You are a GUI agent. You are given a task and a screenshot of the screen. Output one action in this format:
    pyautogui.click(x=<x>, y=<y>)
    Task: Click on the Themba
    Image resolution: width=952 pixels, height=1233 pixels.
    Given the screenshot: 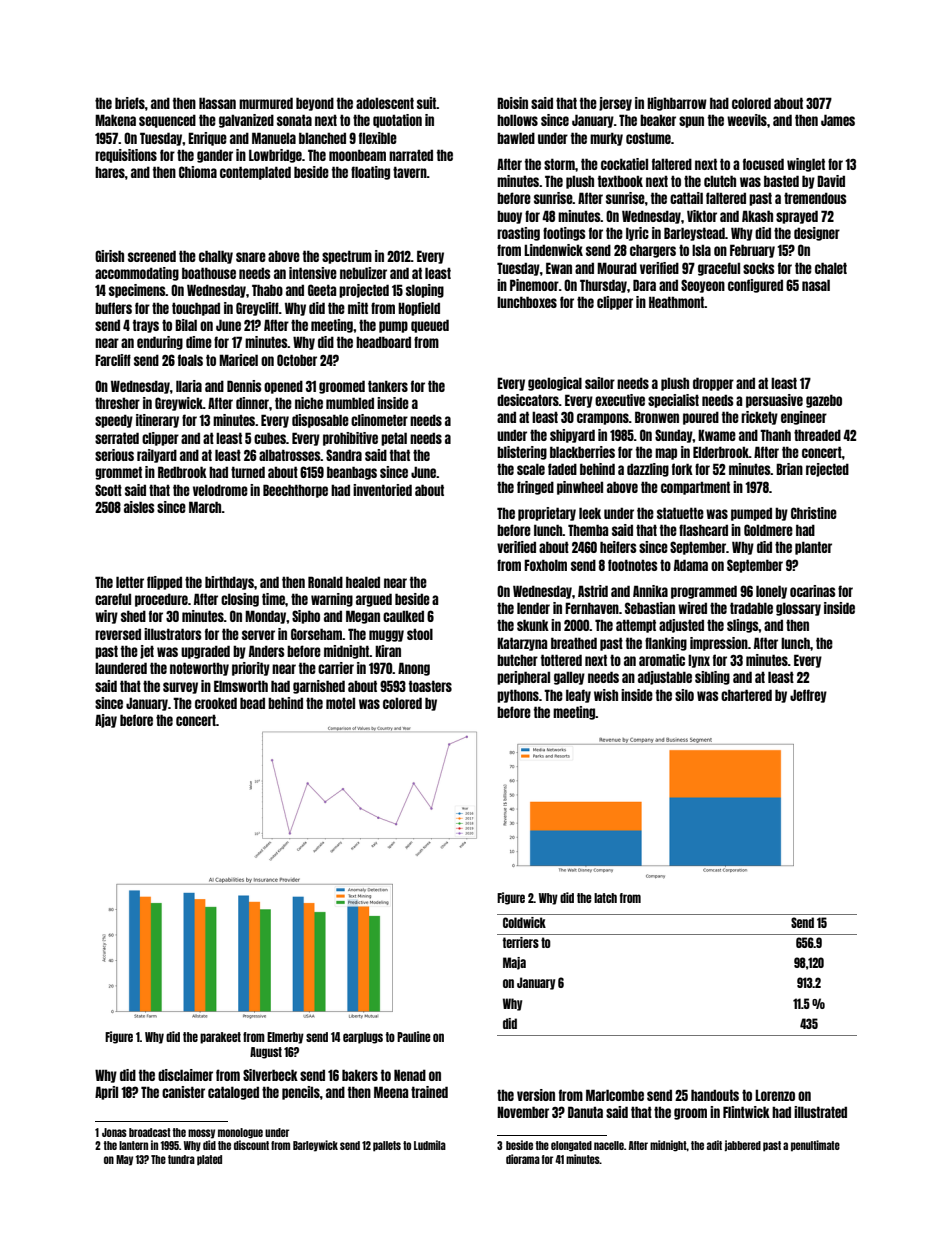 What is the action you would take?
    pyautogui.click(x=588, y=530)
